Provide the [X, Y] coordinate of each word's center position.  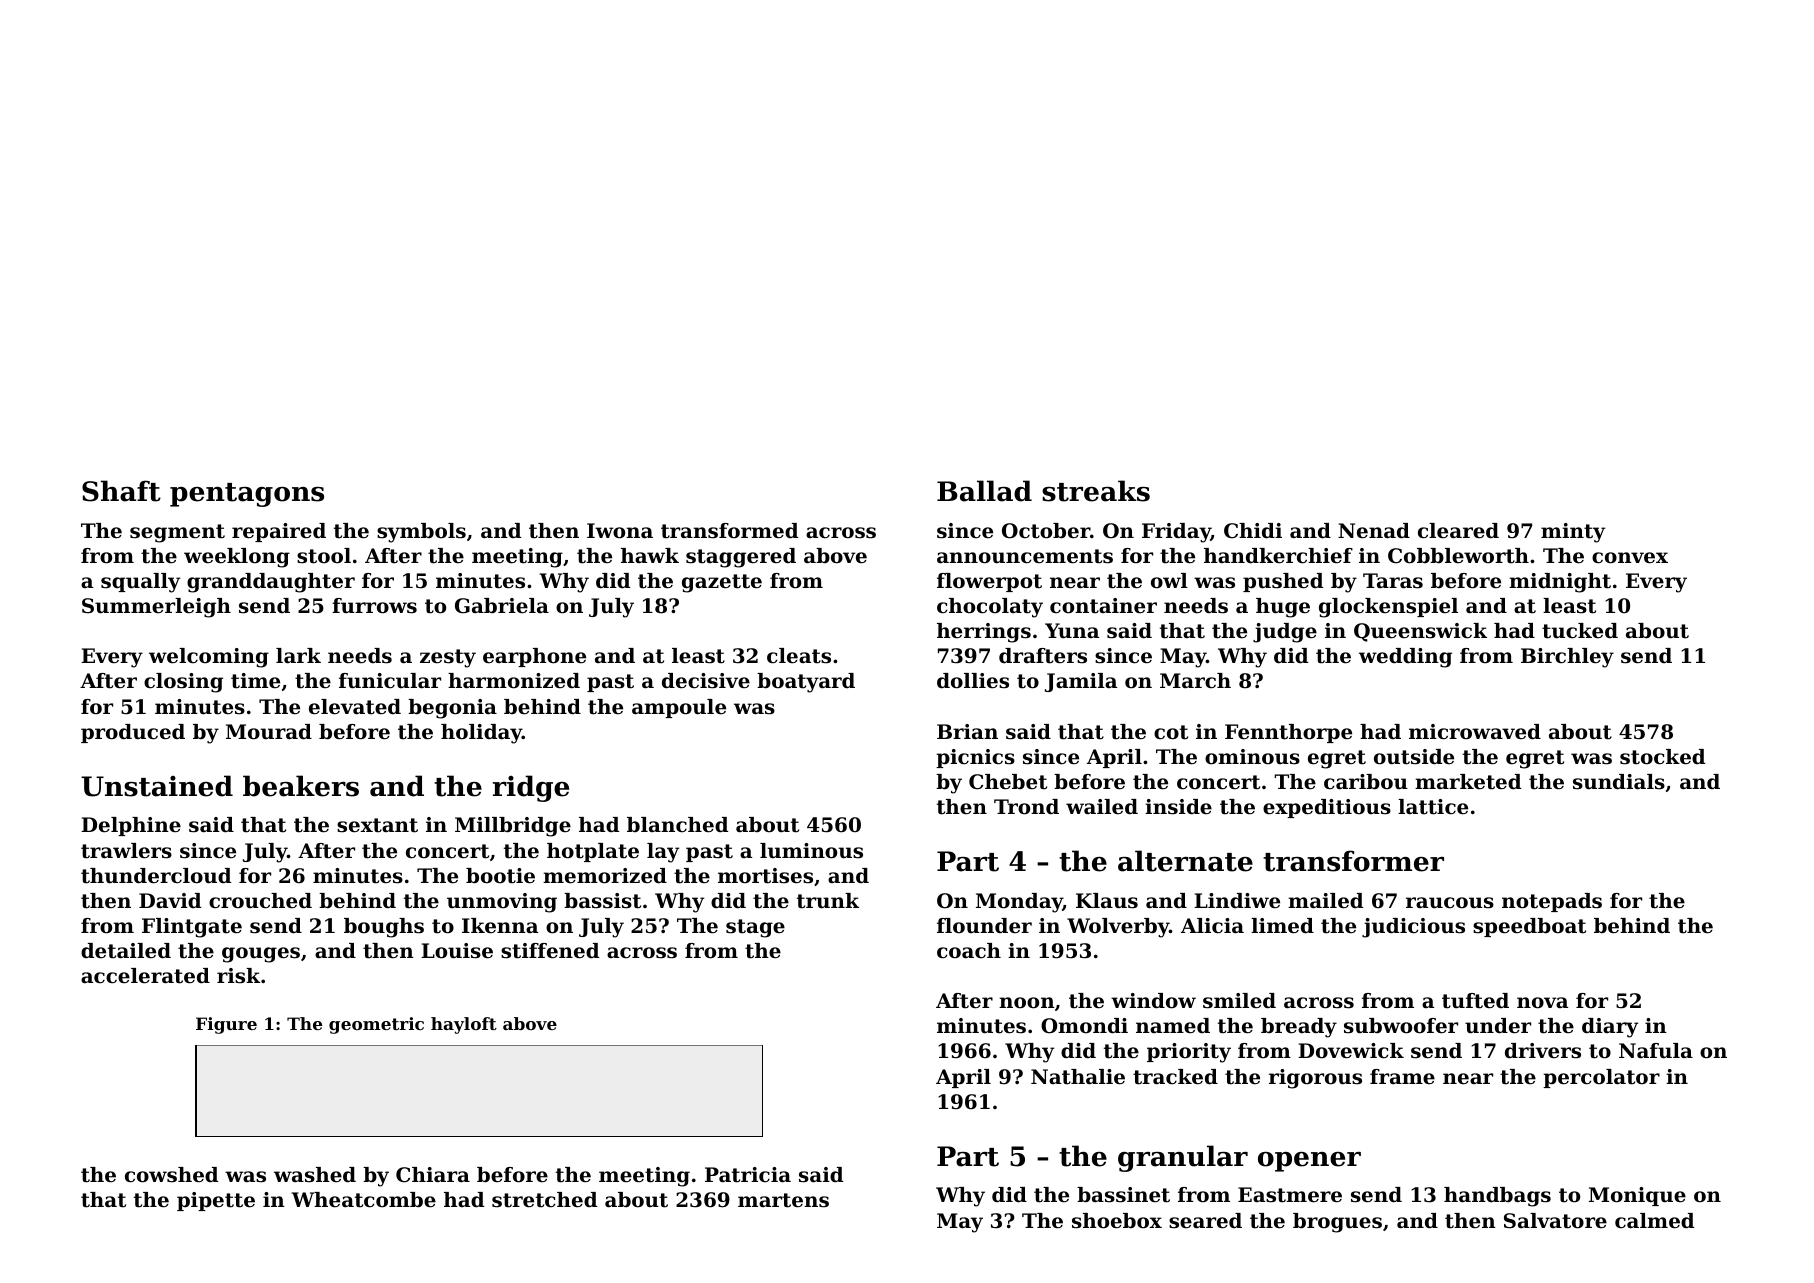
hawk [650, 555]
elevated [355, 707]
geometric [376, 1025]
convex [1630, 558]
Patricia [748, 1175]
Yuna [1072, 631]
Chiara [433, 1175]
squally [140, 583]
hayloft [464, 1025]
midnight [1560, 583]
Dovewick [1351, 1051]
